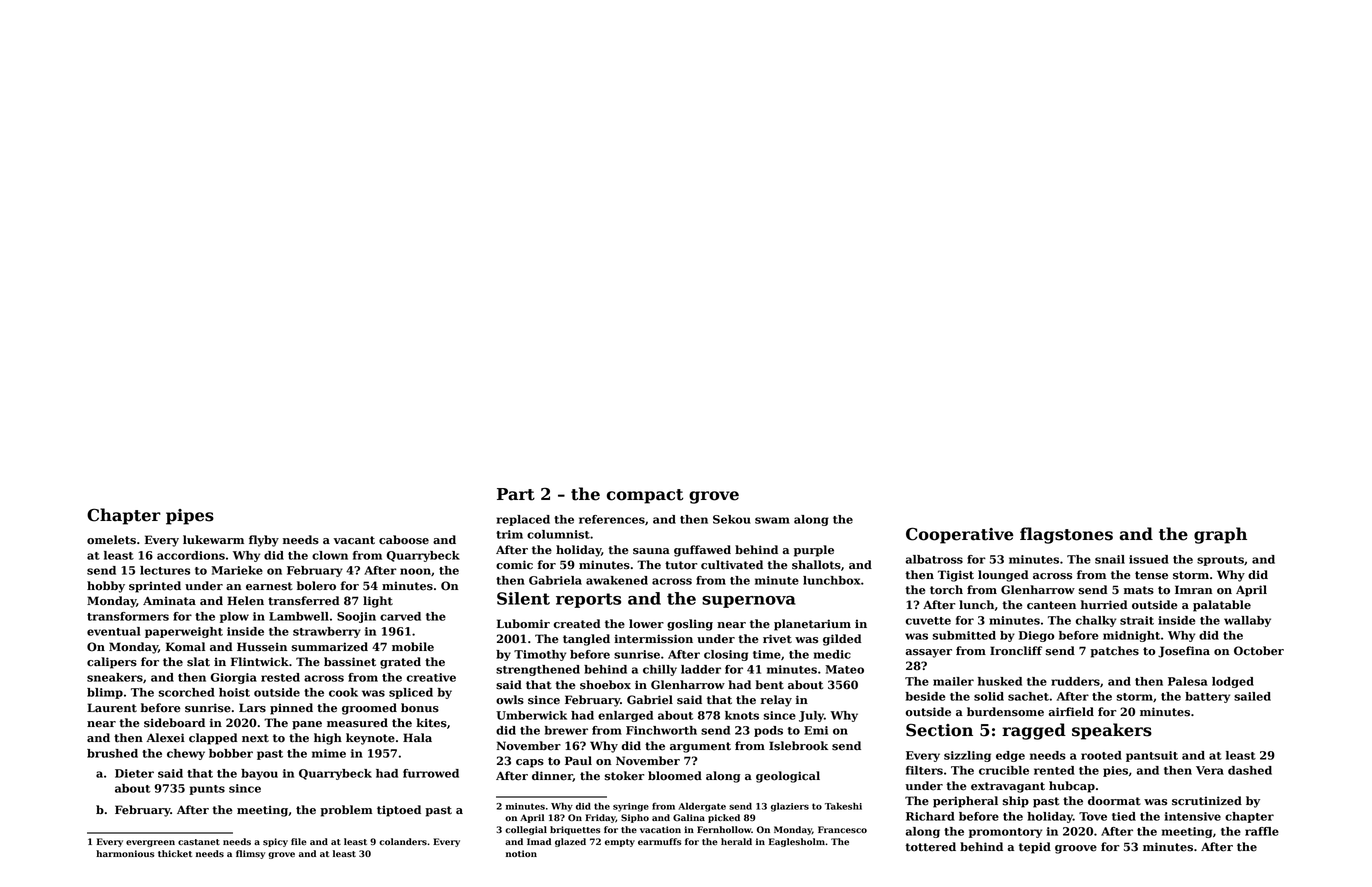 This screenshot has width=1372, height=887. Describe the element at coordinates (539, 841) in the screenshot. I see `Imad` at that location.
